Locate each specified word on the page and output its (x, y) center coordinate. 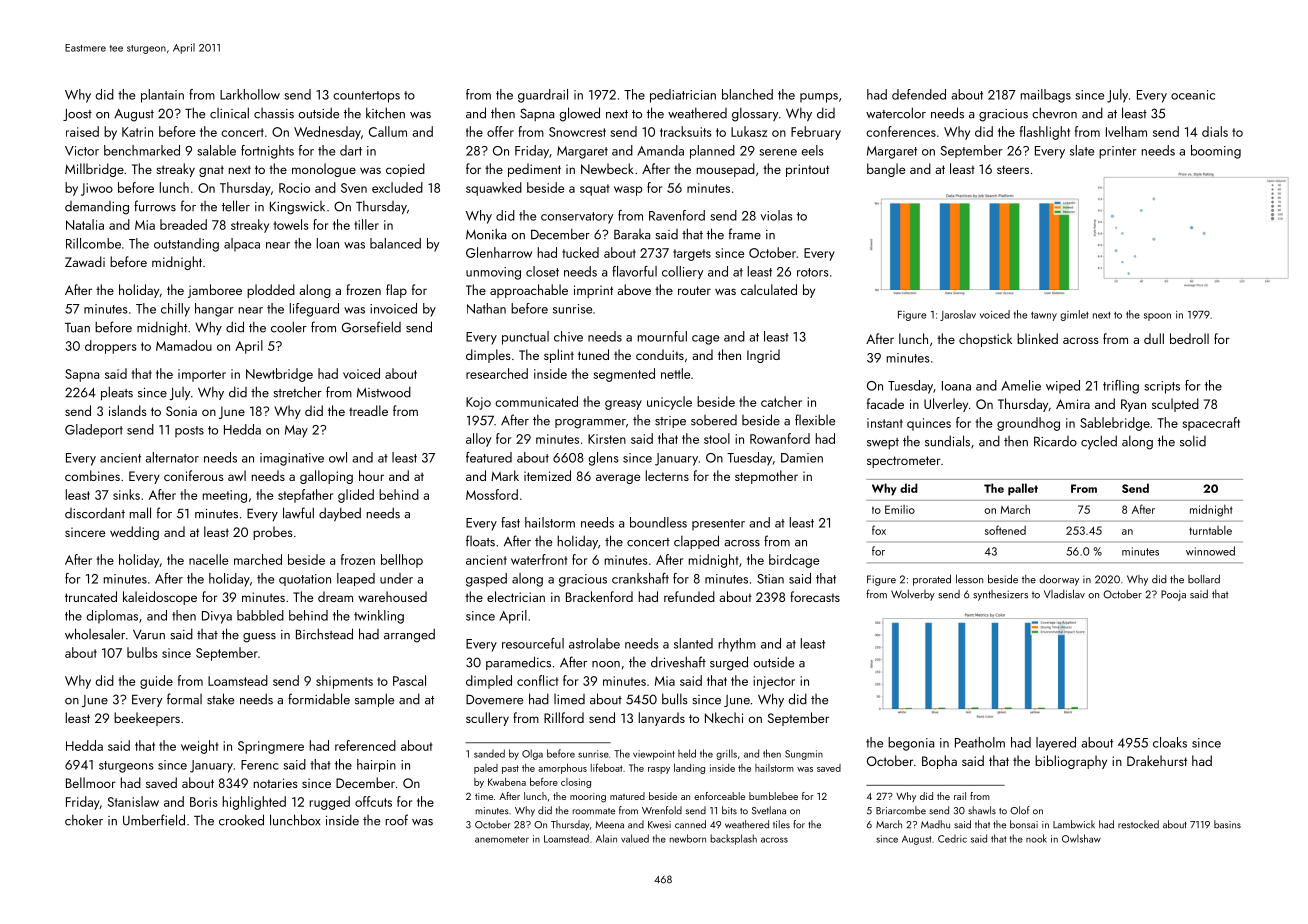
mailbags (1046, 96)
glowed (580, 114)
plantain (162, 96)
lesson (969, 579)
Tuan (77, 327)
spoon (1157, 317)
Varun (149, 634)
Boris (203, 802)
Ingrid (763, 356)
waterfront (539, 559)
